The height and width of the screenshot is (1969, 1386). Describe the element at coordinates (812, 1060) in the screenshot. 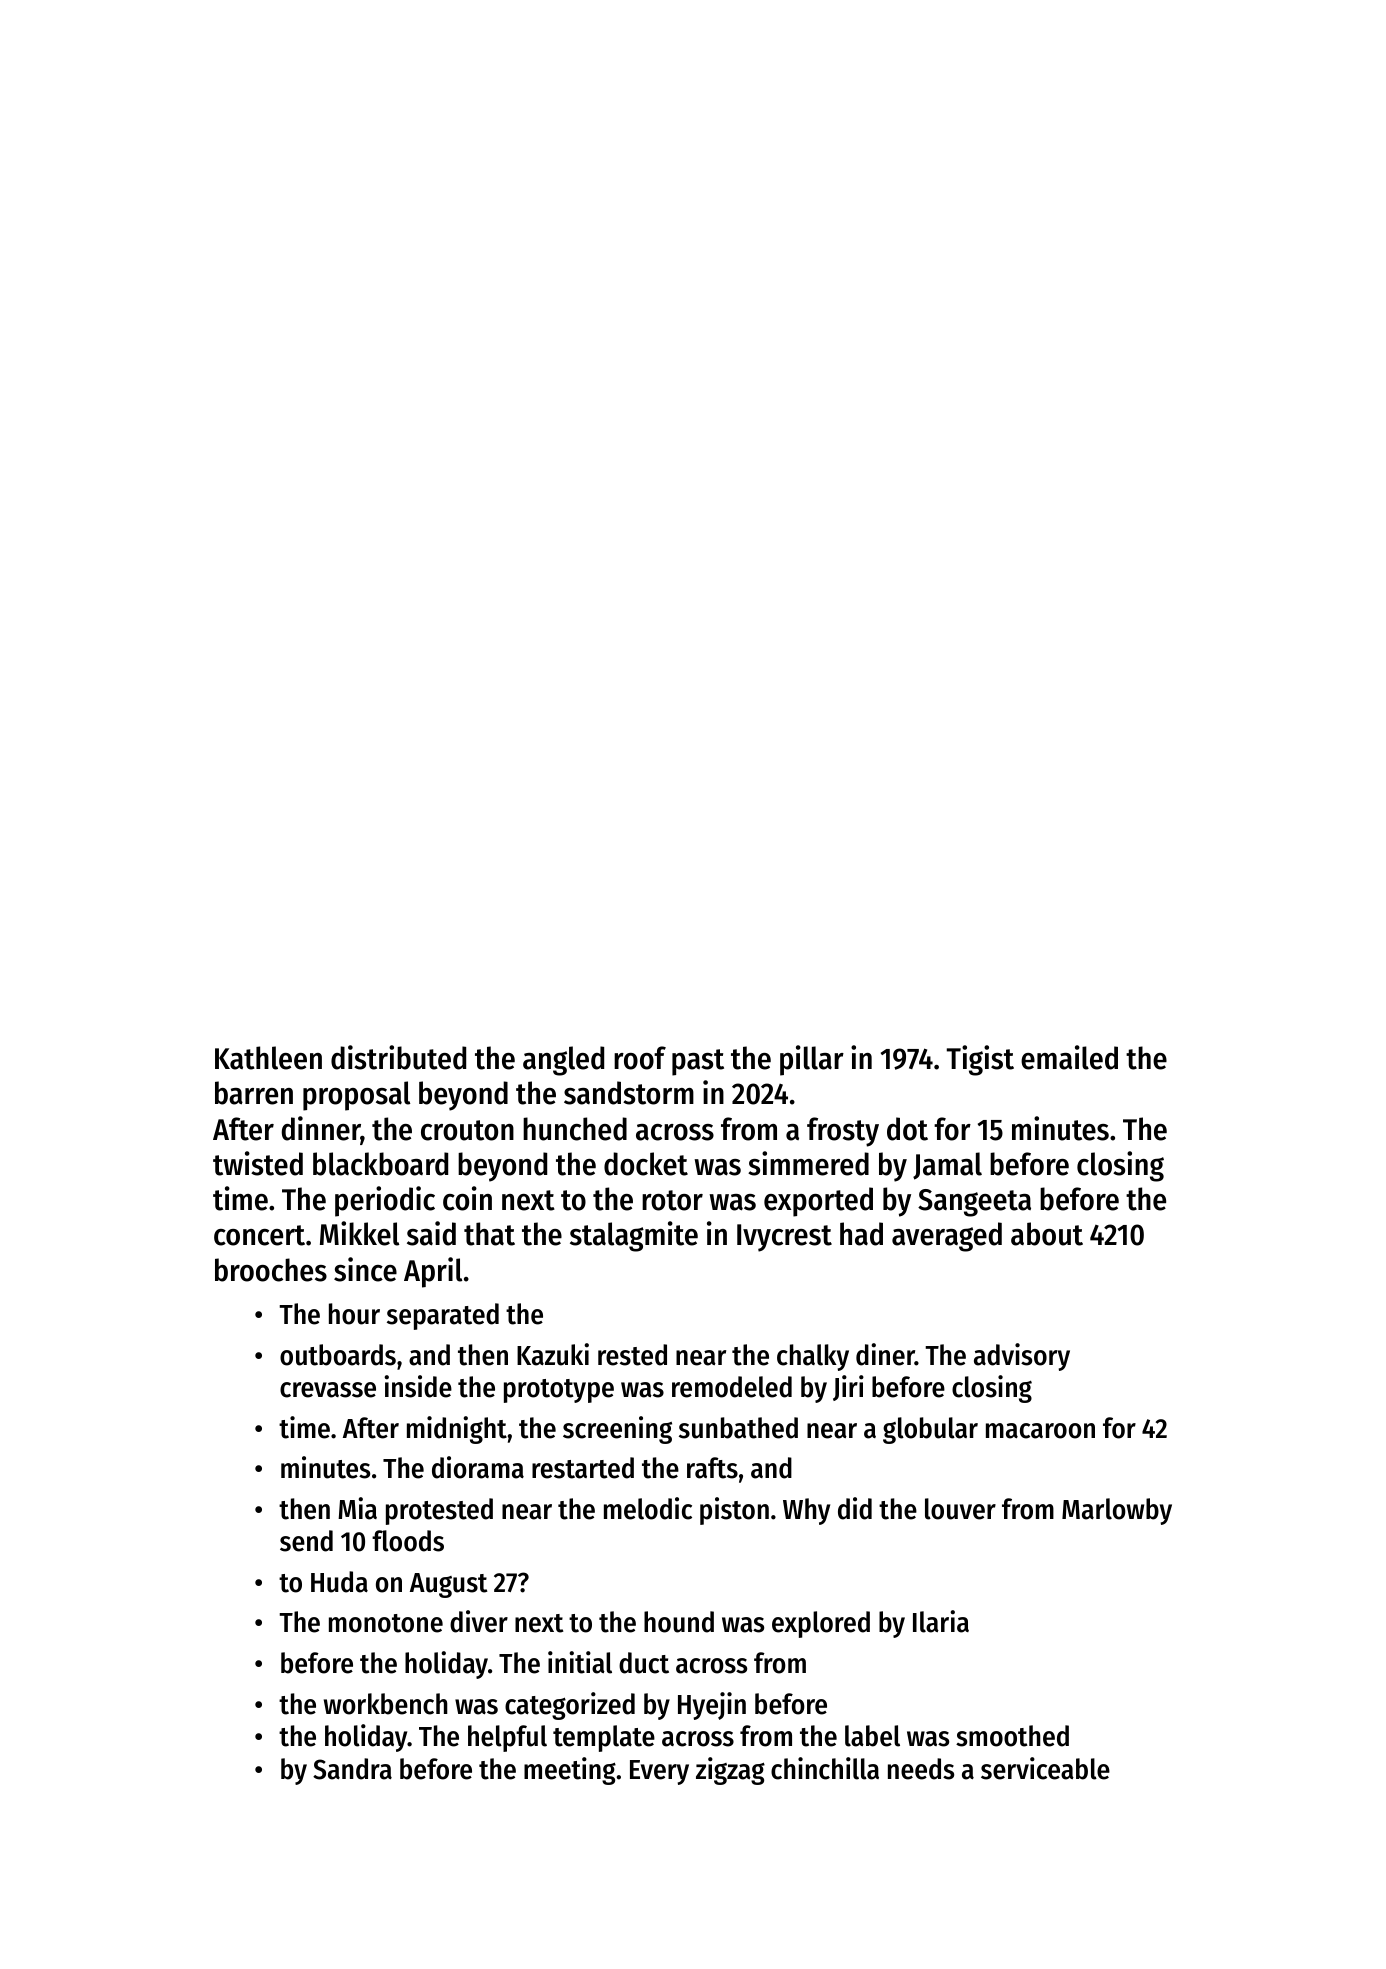

I see `pillar` at that location.
